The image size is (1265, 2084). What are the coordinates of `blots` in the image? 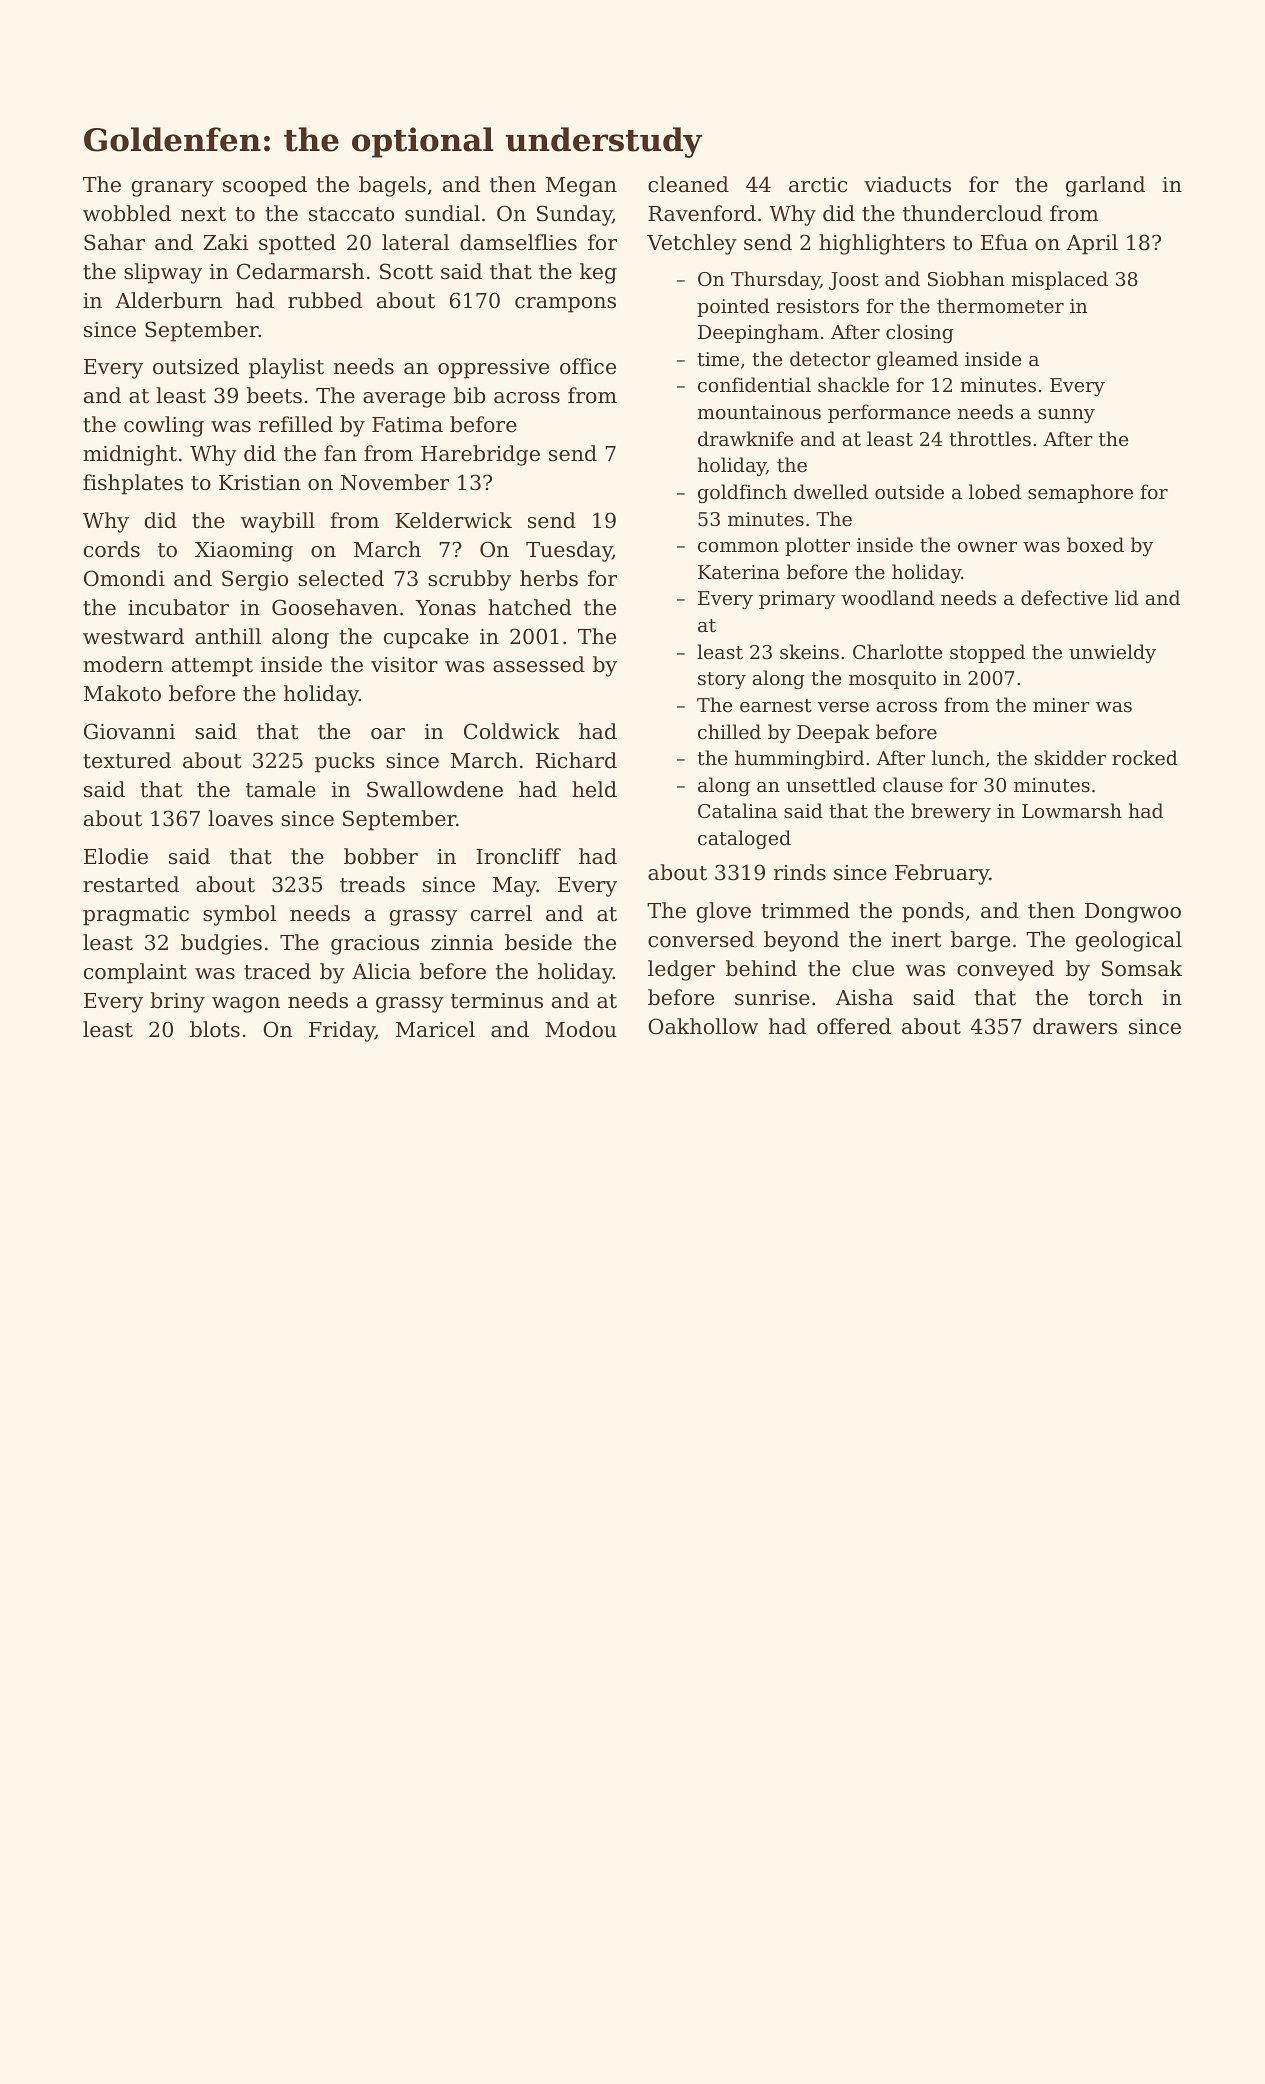 It's located at (215, 1029).
